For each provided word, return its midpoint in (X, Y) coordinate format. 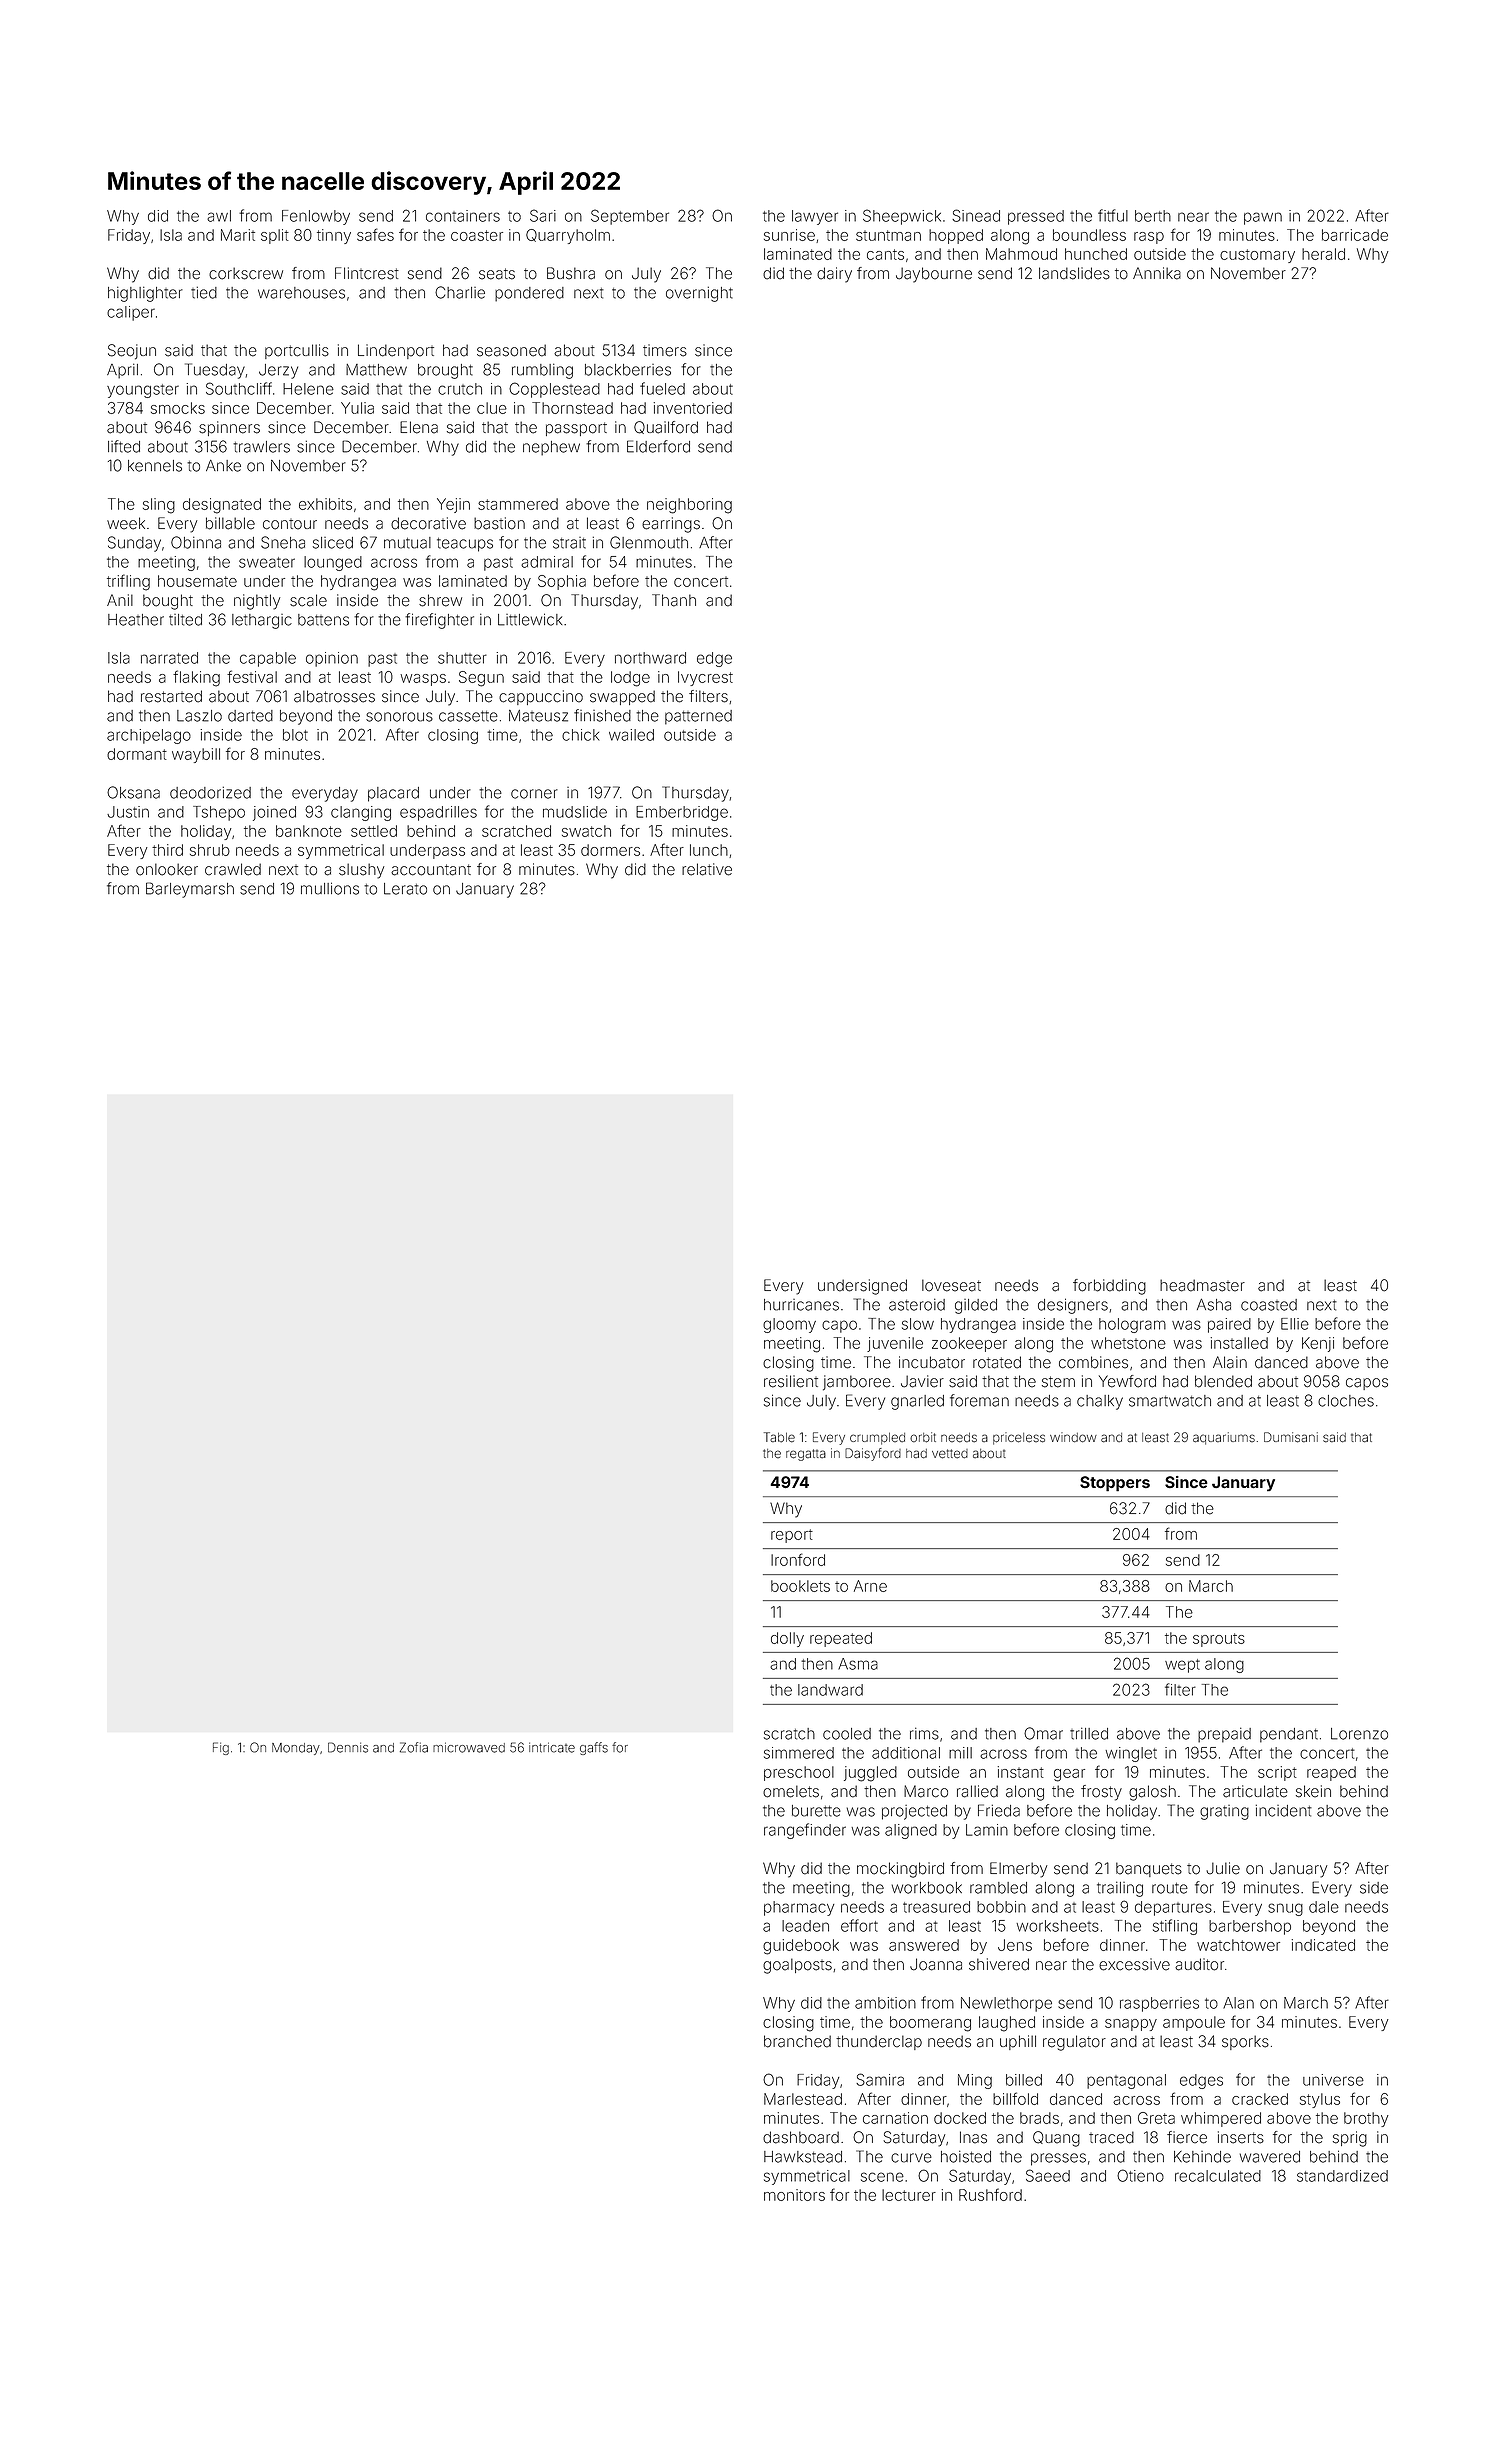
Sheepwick (902, 217)
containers (463, 216)
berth (1153, 216)
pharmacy (799, 1908)
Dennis (348, 1747)
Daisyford (873, 1454)
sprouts (1219, 1640)
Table (779, 1437)
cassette (468, 716)
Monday (296, 1749)
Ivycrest (705, 678)
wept (1182, 1666)
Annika (1157, 273)
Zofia (414, 1747)
